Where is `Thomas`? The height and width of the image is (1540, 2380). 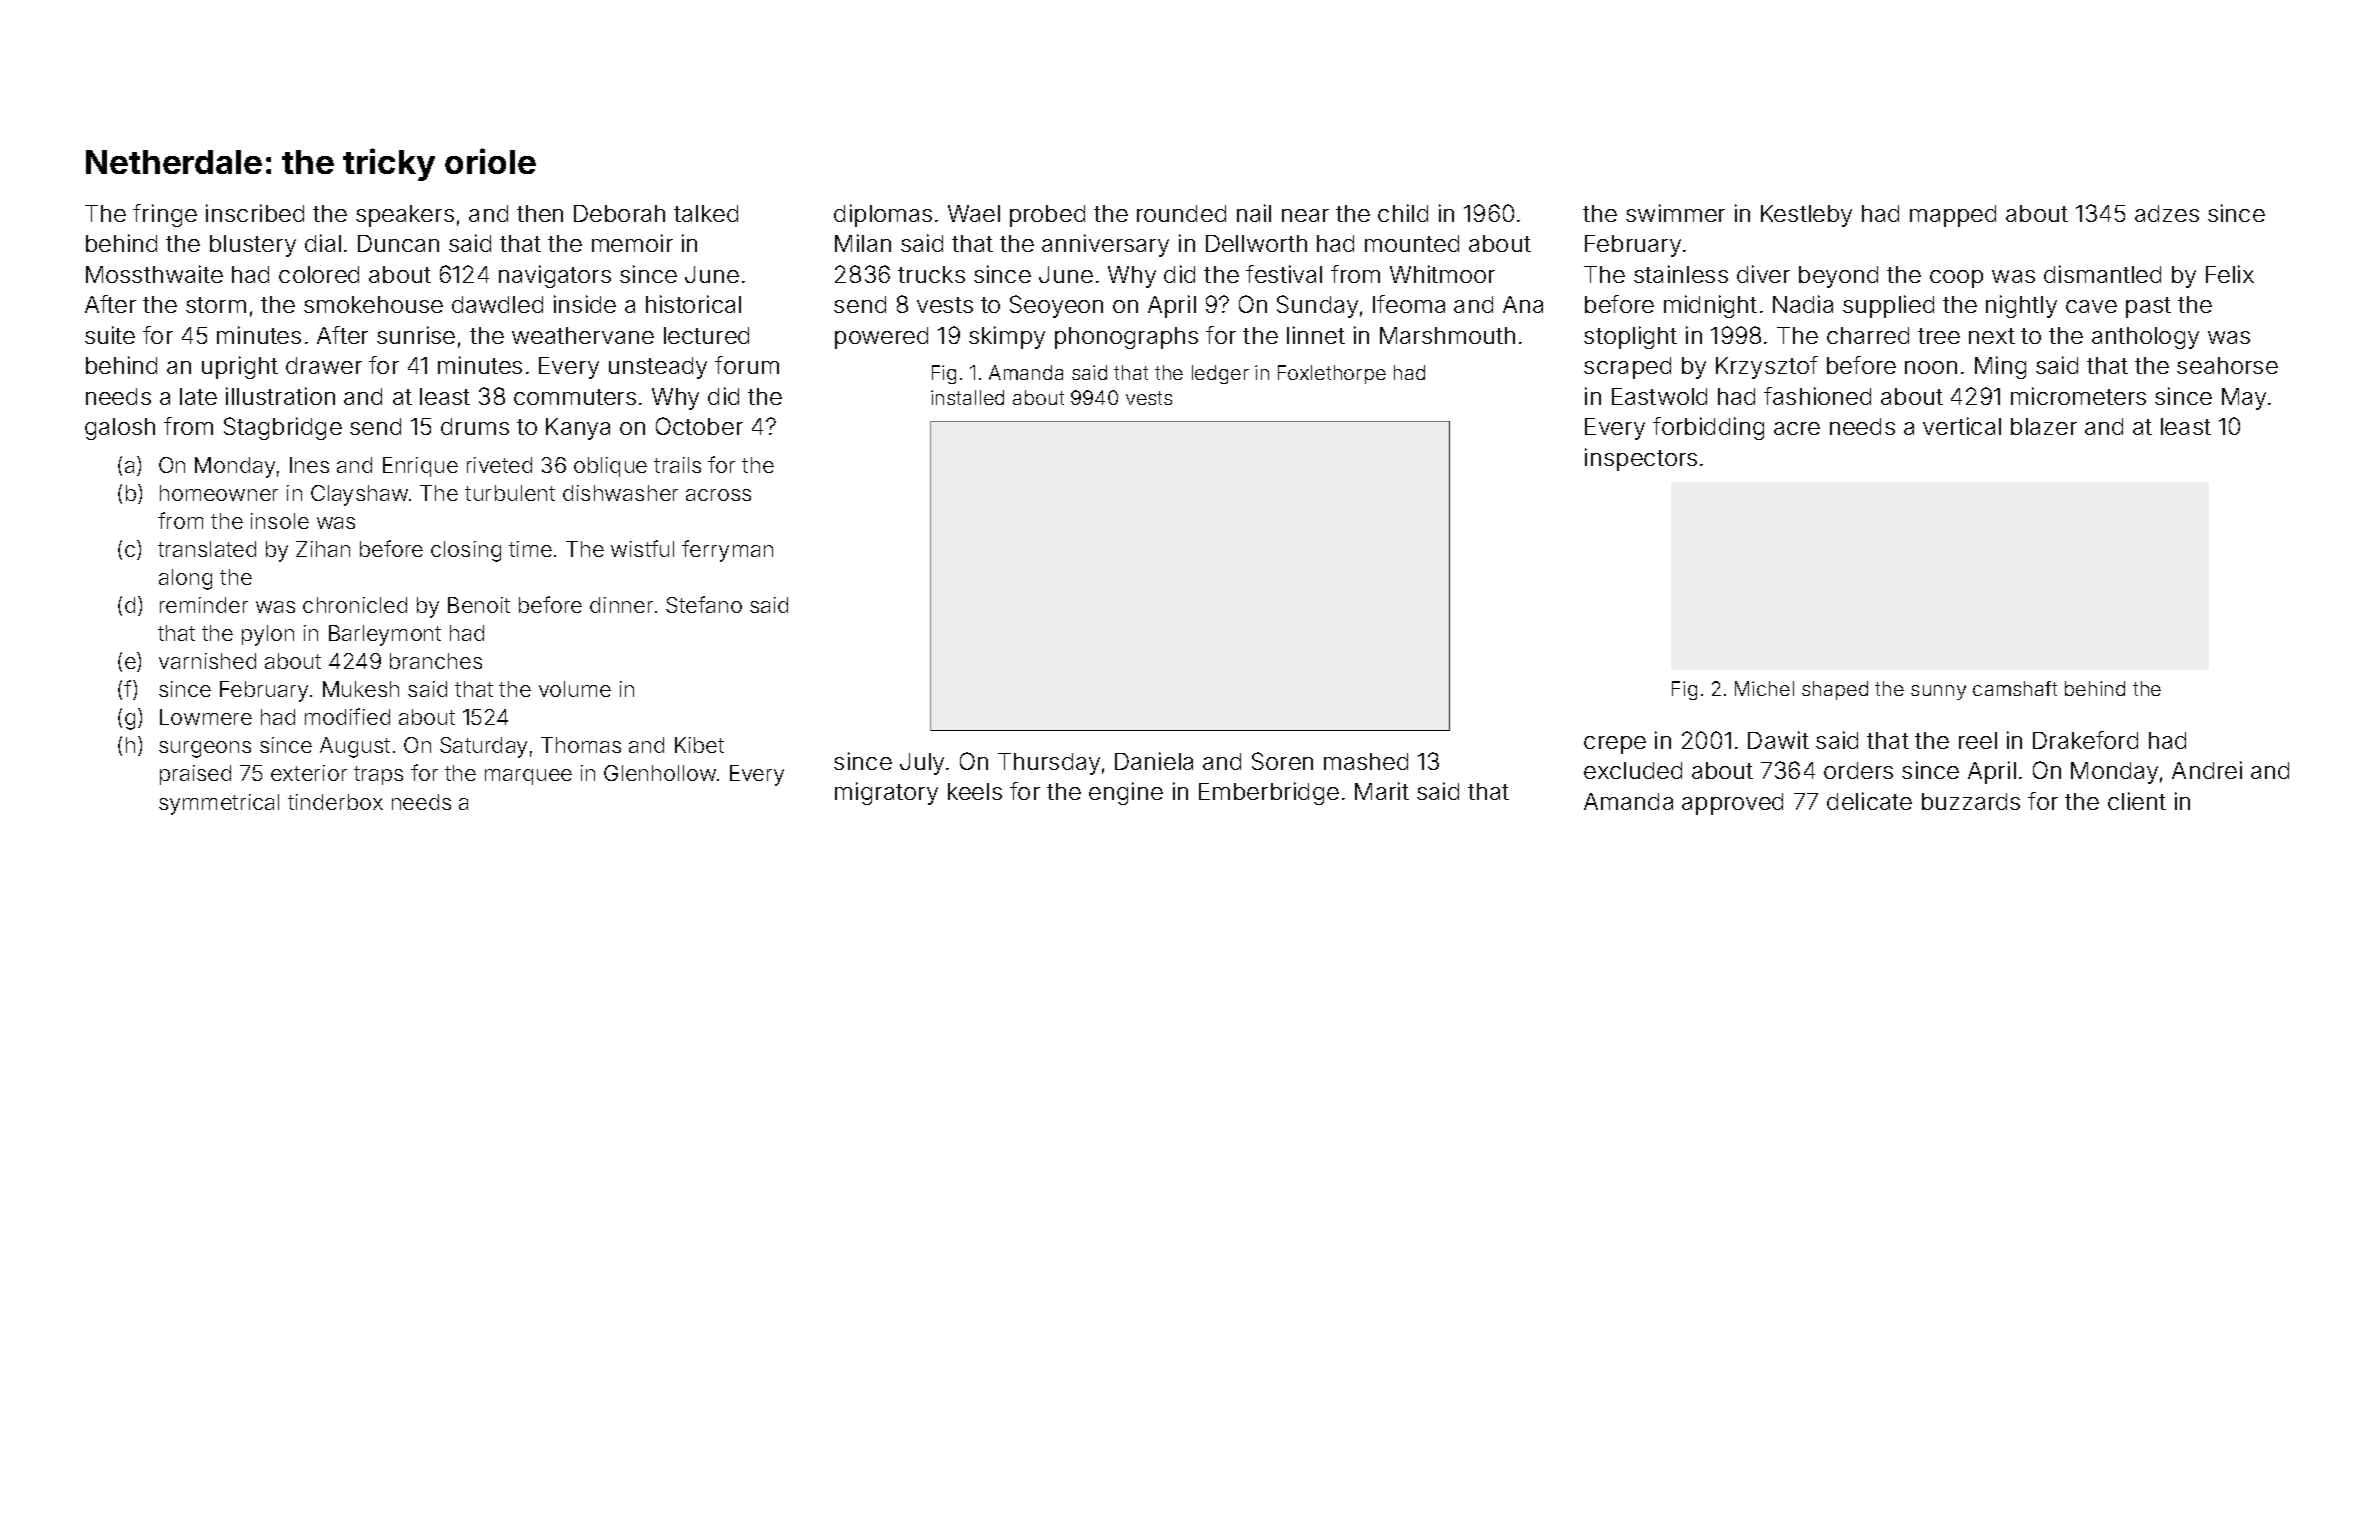
Thomas is located at coordinates (581, 745).
